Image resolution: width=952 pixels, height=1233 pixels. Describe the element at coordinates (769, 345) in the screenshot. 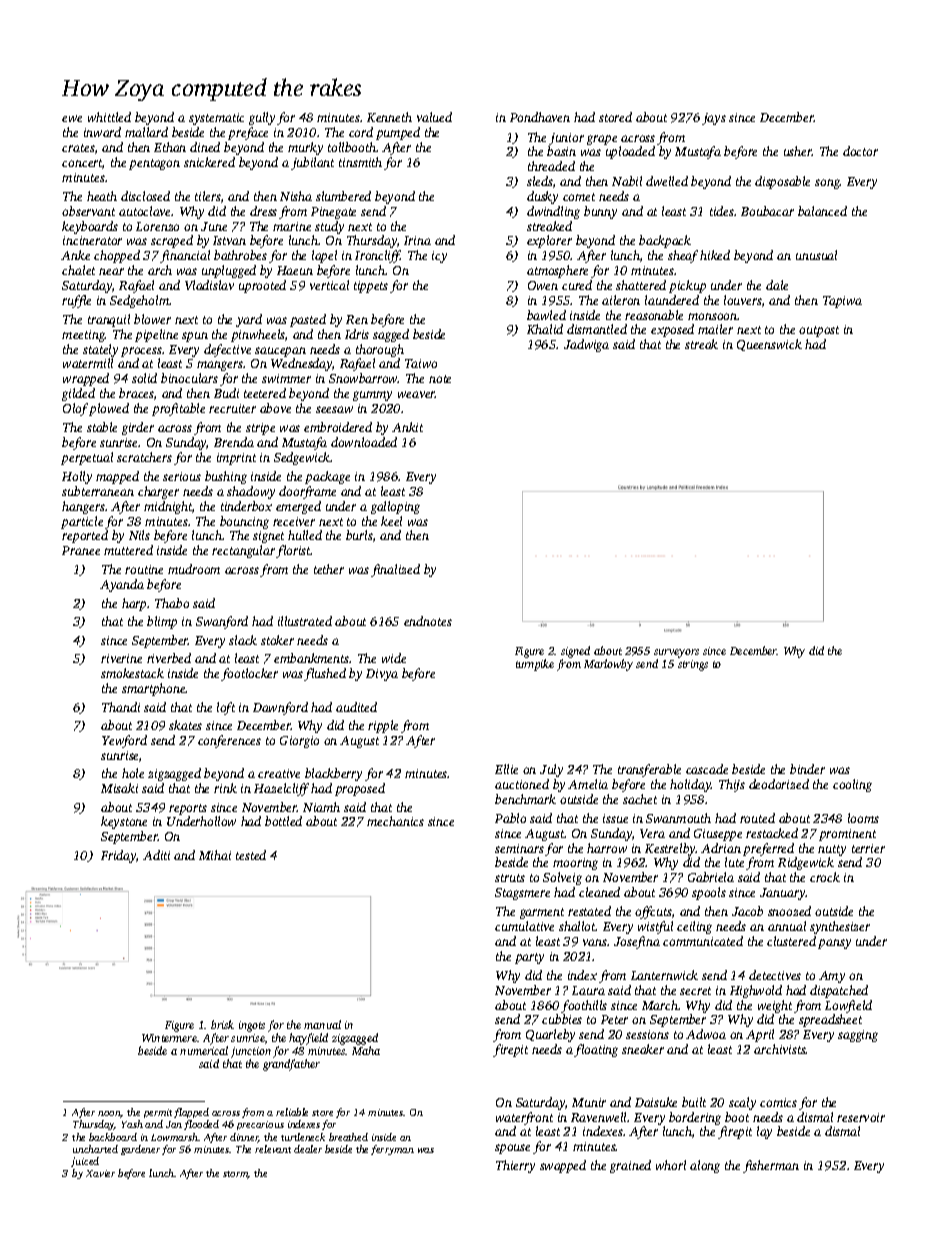

I see `Queenswick` at that location.
